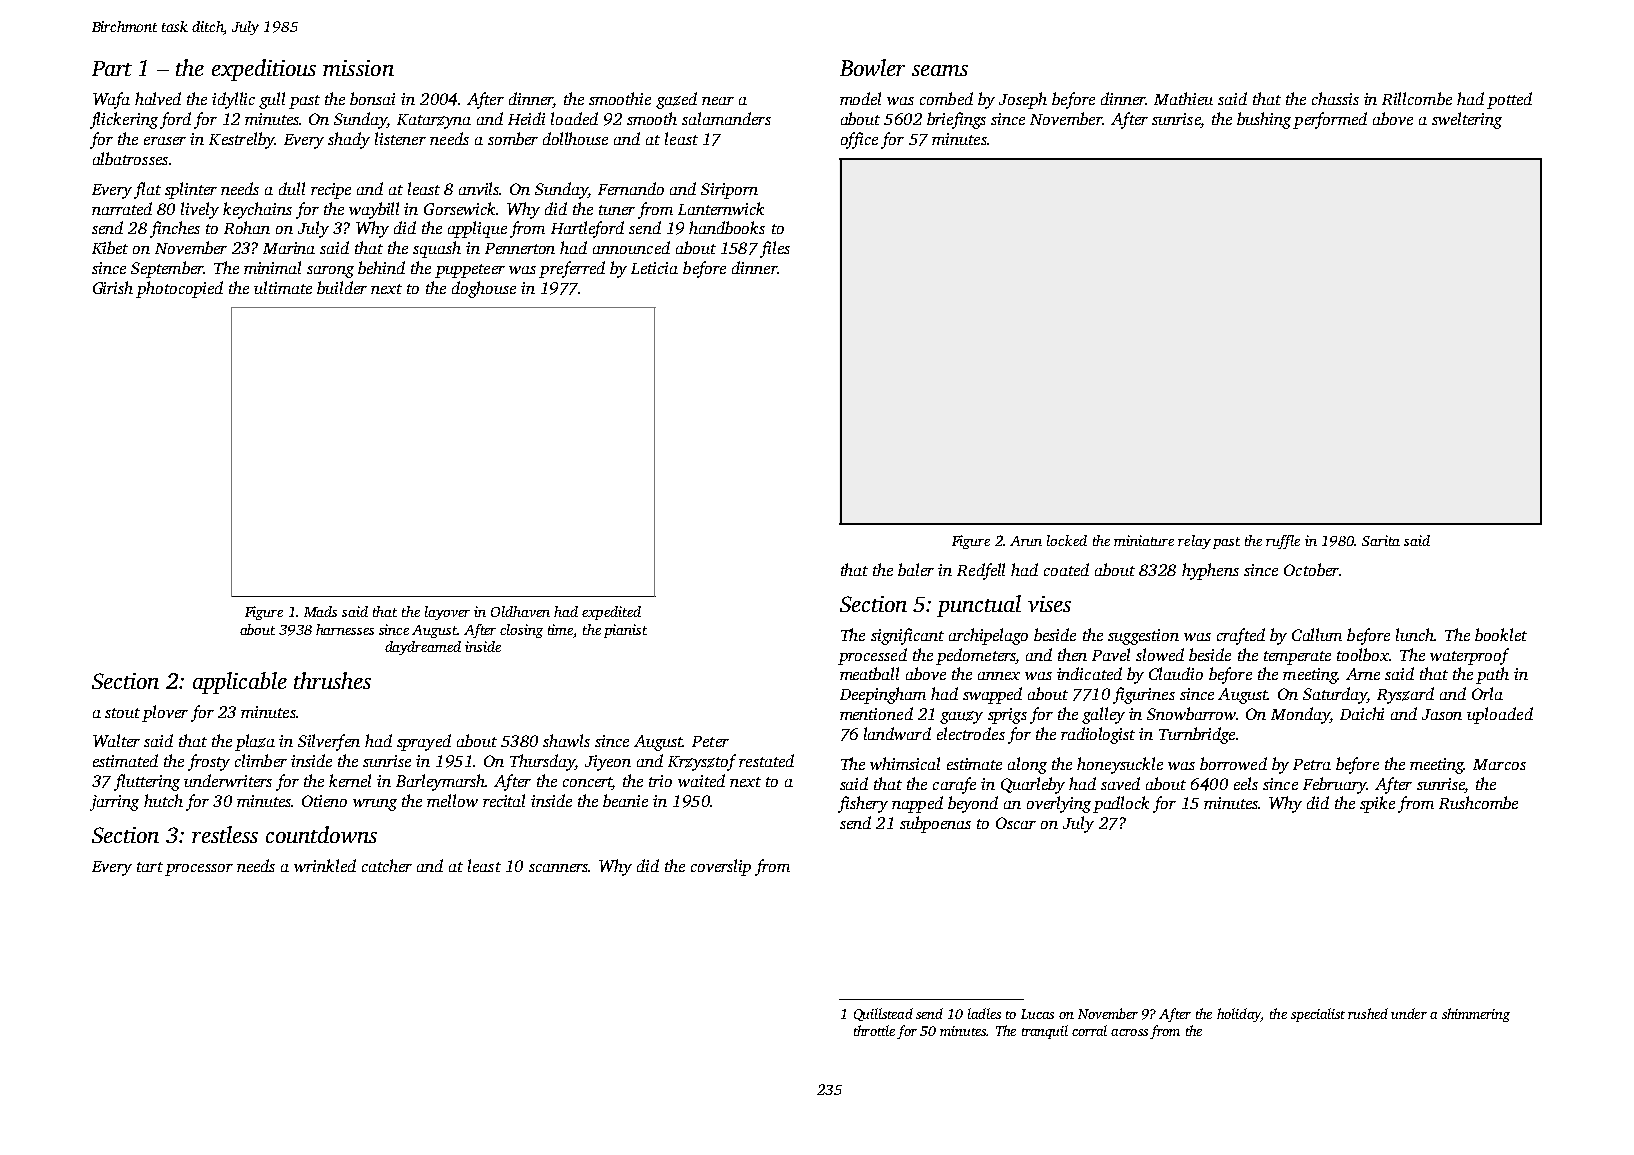  I want to click on Part, so click(112, 68).
